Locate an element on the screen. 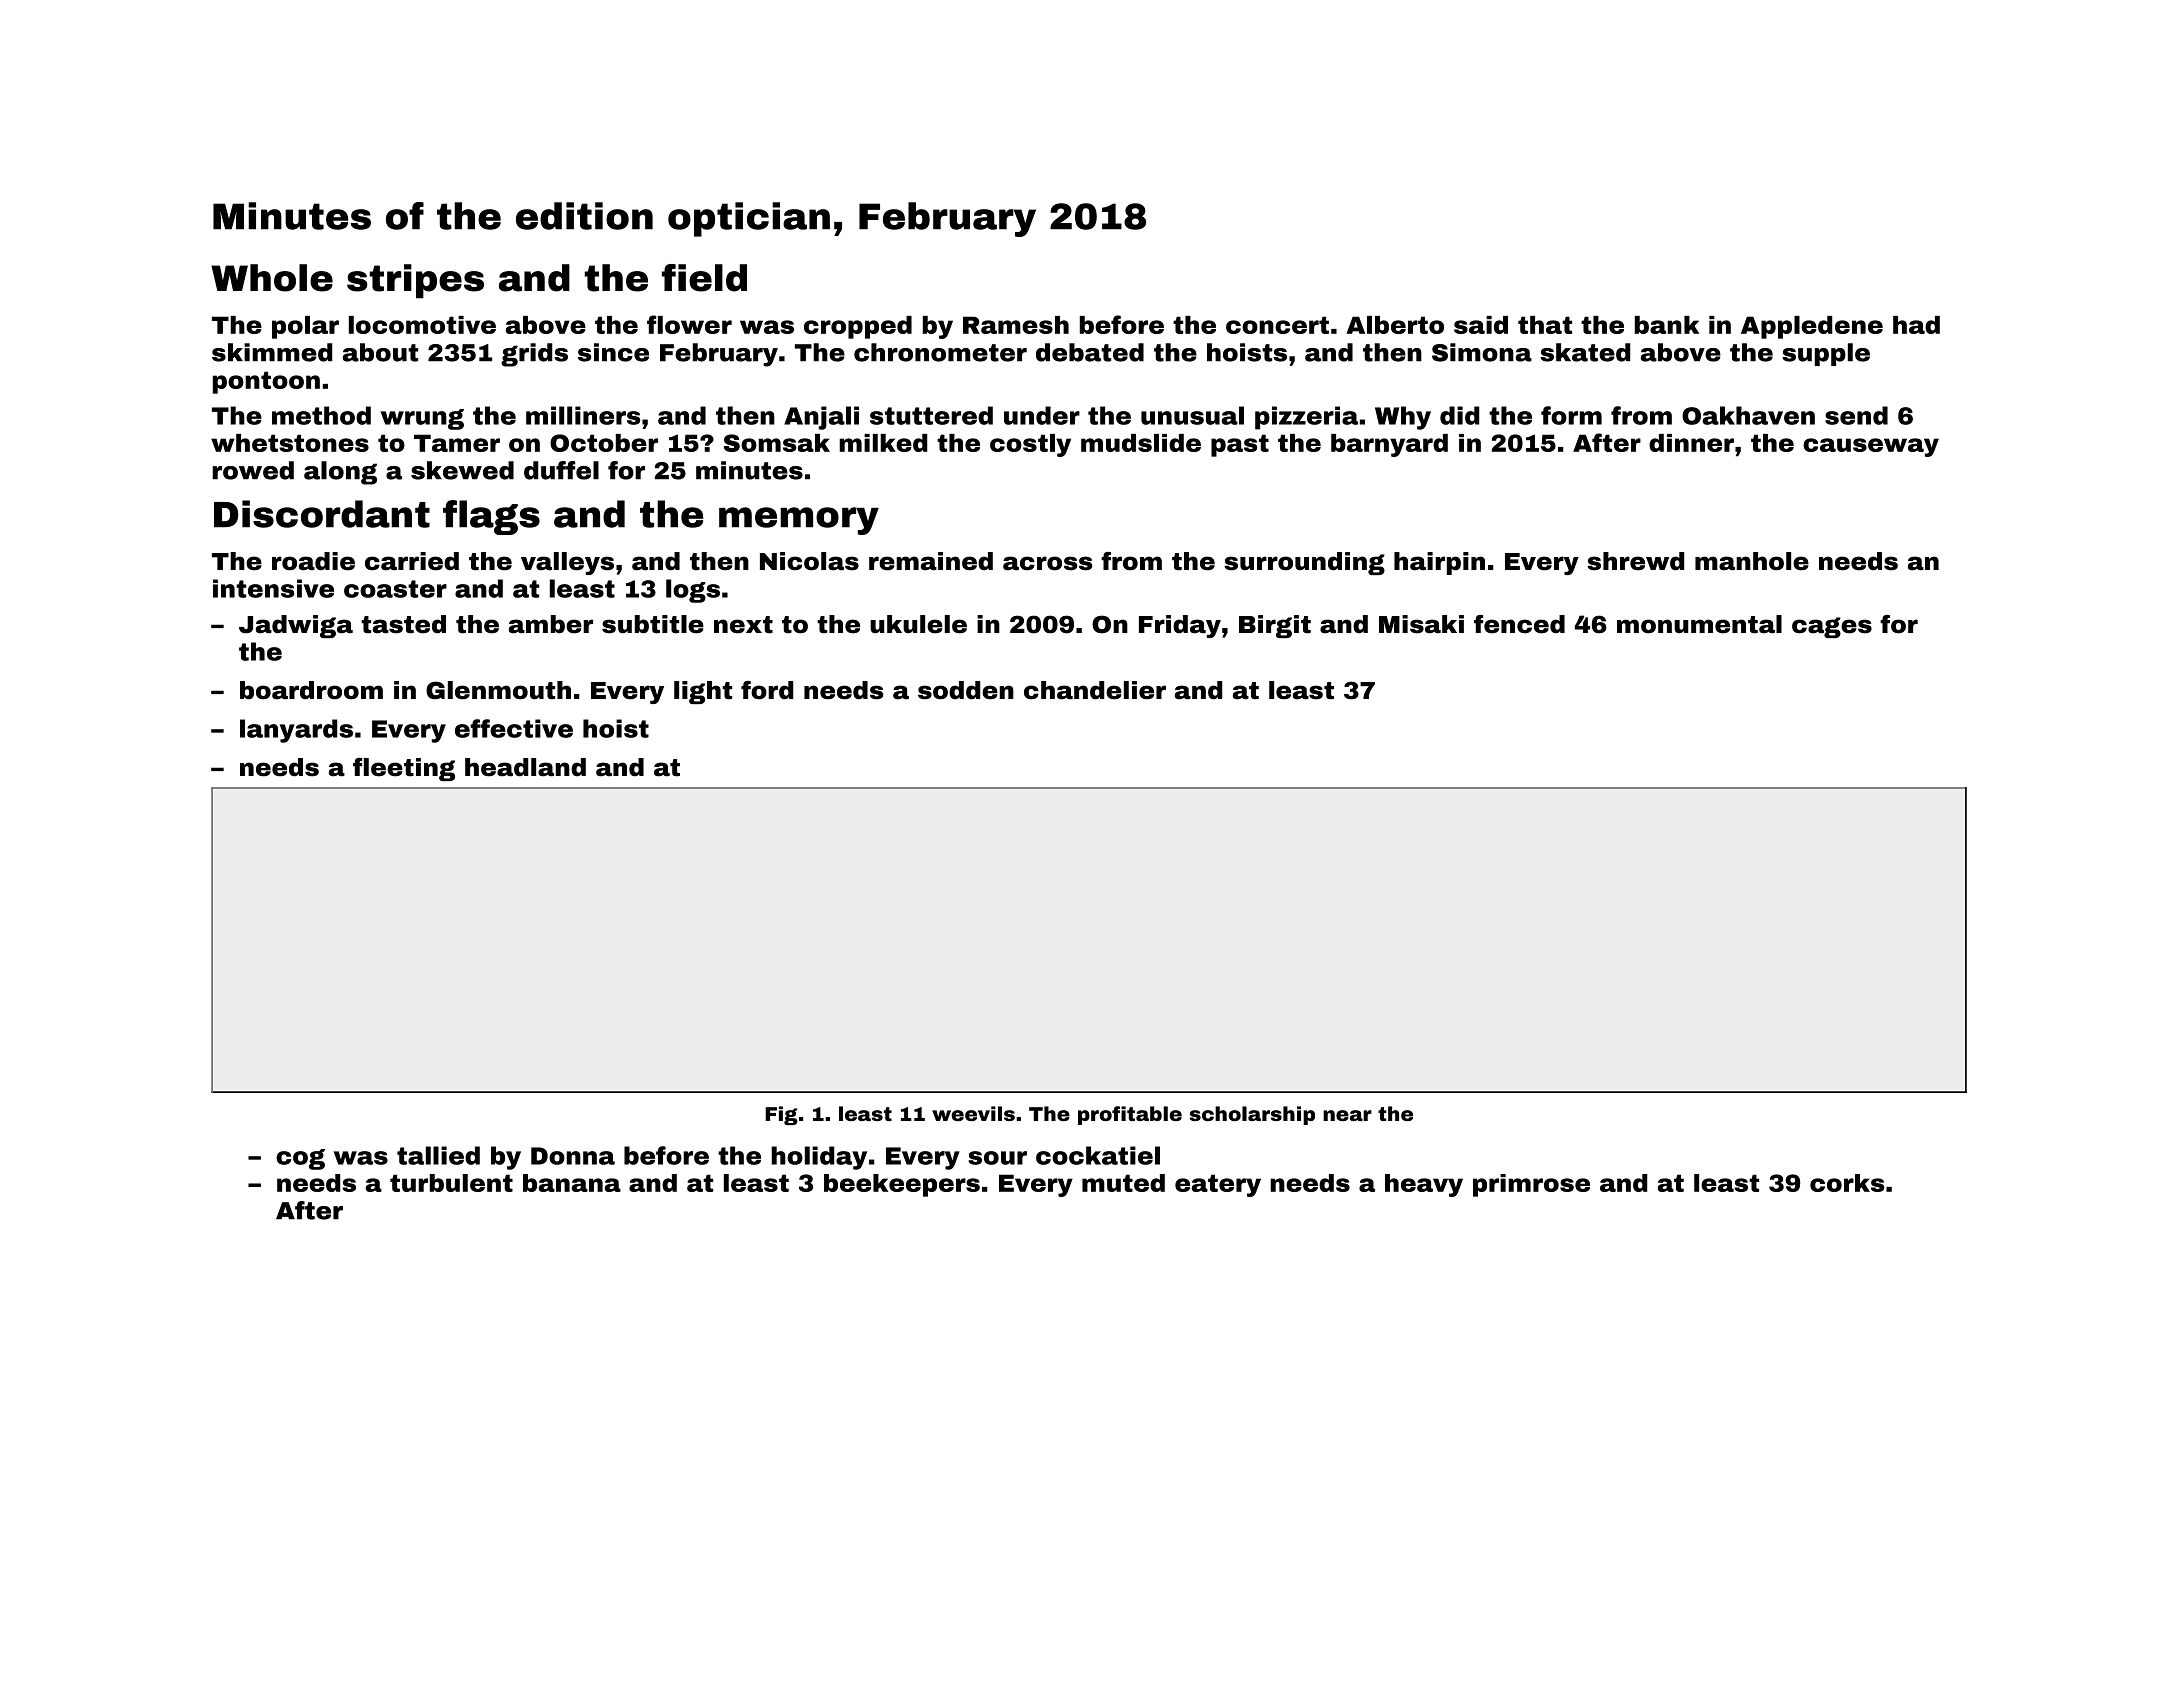 Image resolution: width=2178 pixels, height=1683 pixels. fleeting is located at coordinates (404, 769).
